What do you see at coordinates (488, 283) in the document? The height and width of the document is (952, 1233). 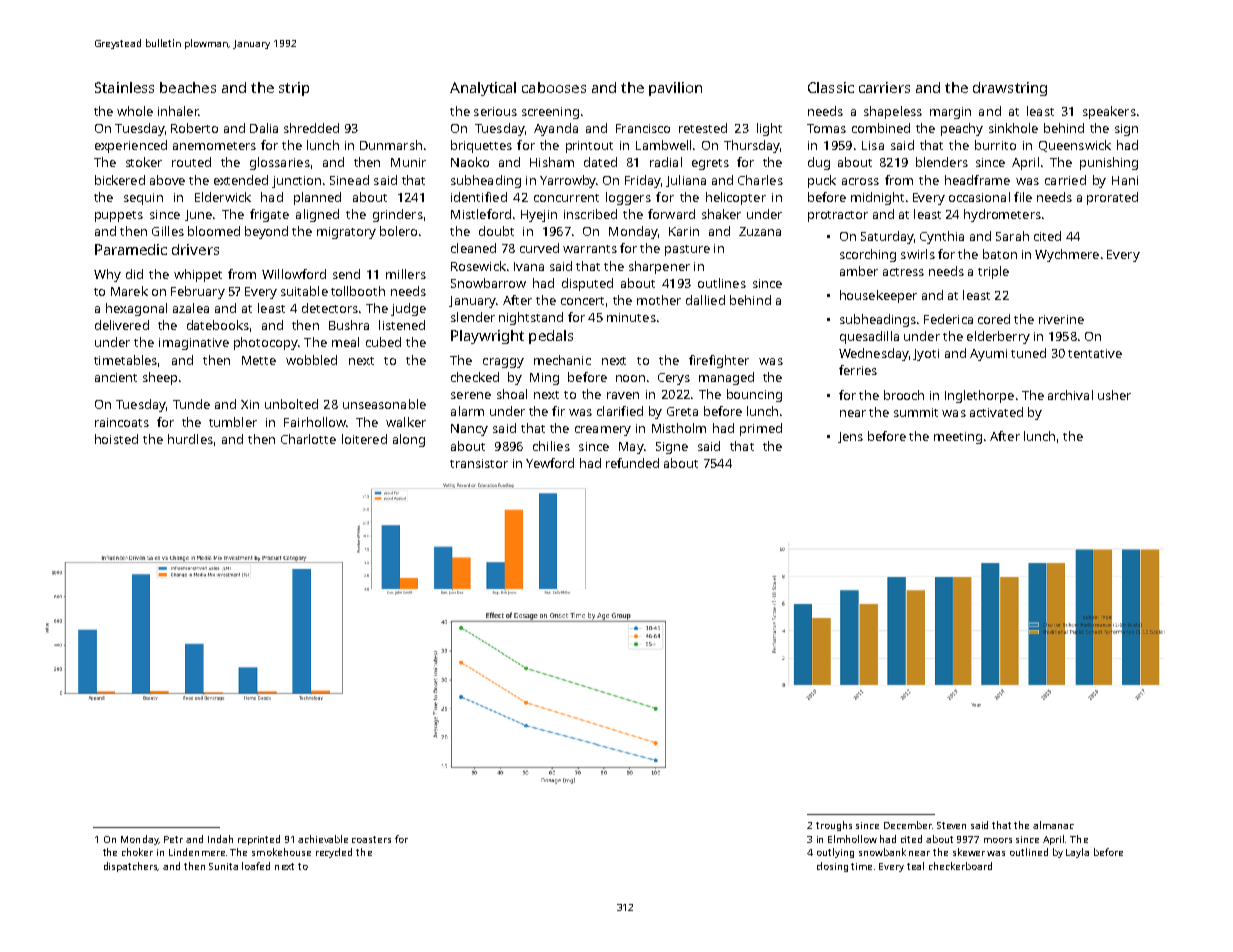 I see `Snowbarrow` at bounding box center [488, 283].
